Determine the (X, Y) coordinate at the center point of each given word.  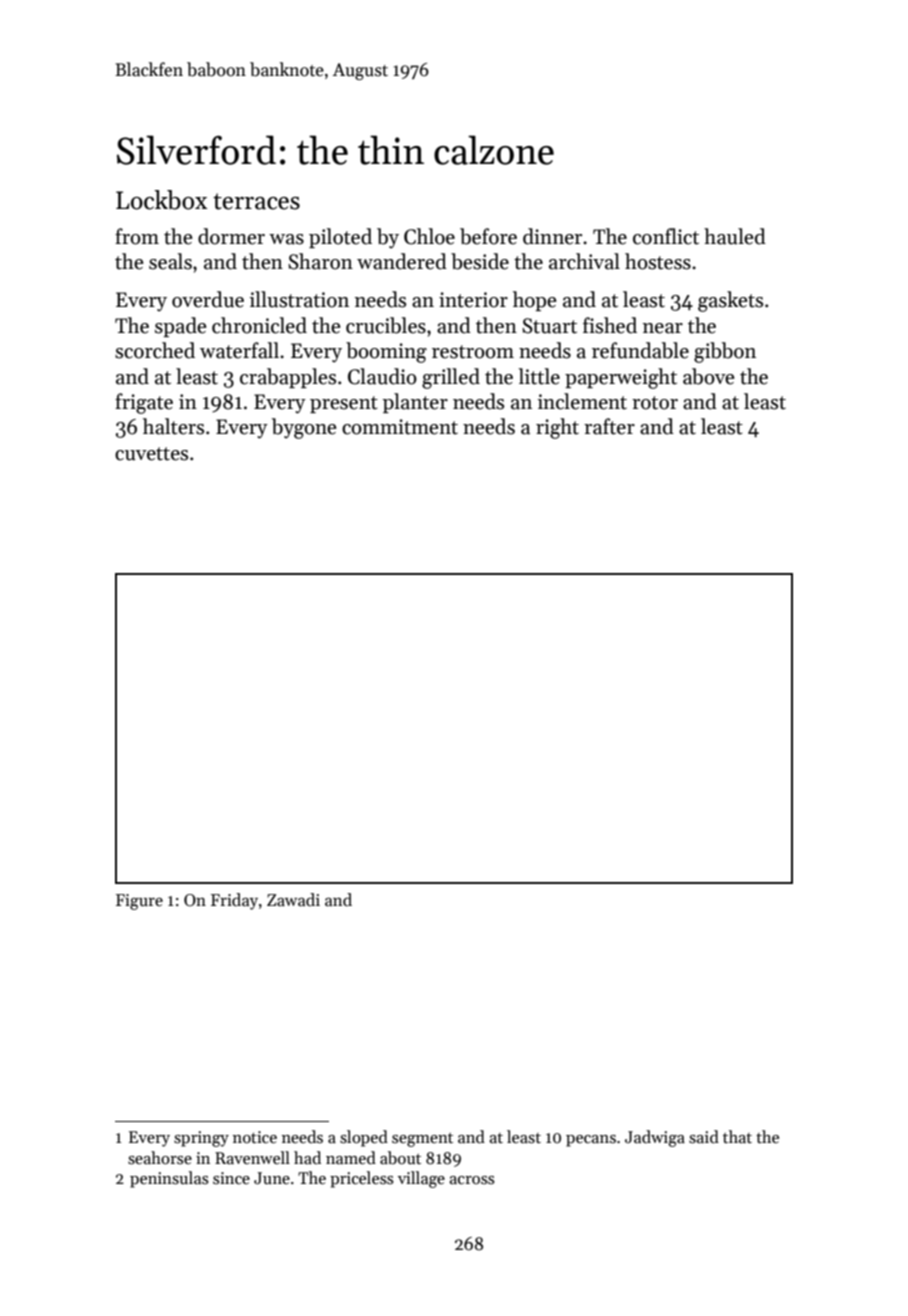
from (137, 236)
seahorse (160, 1158)
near (663, 328)
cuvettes (151, 454)
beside (480, 261)
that (737, 1137)
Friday (234, 901)
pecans (591, 1141)
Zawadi (293, 900)
